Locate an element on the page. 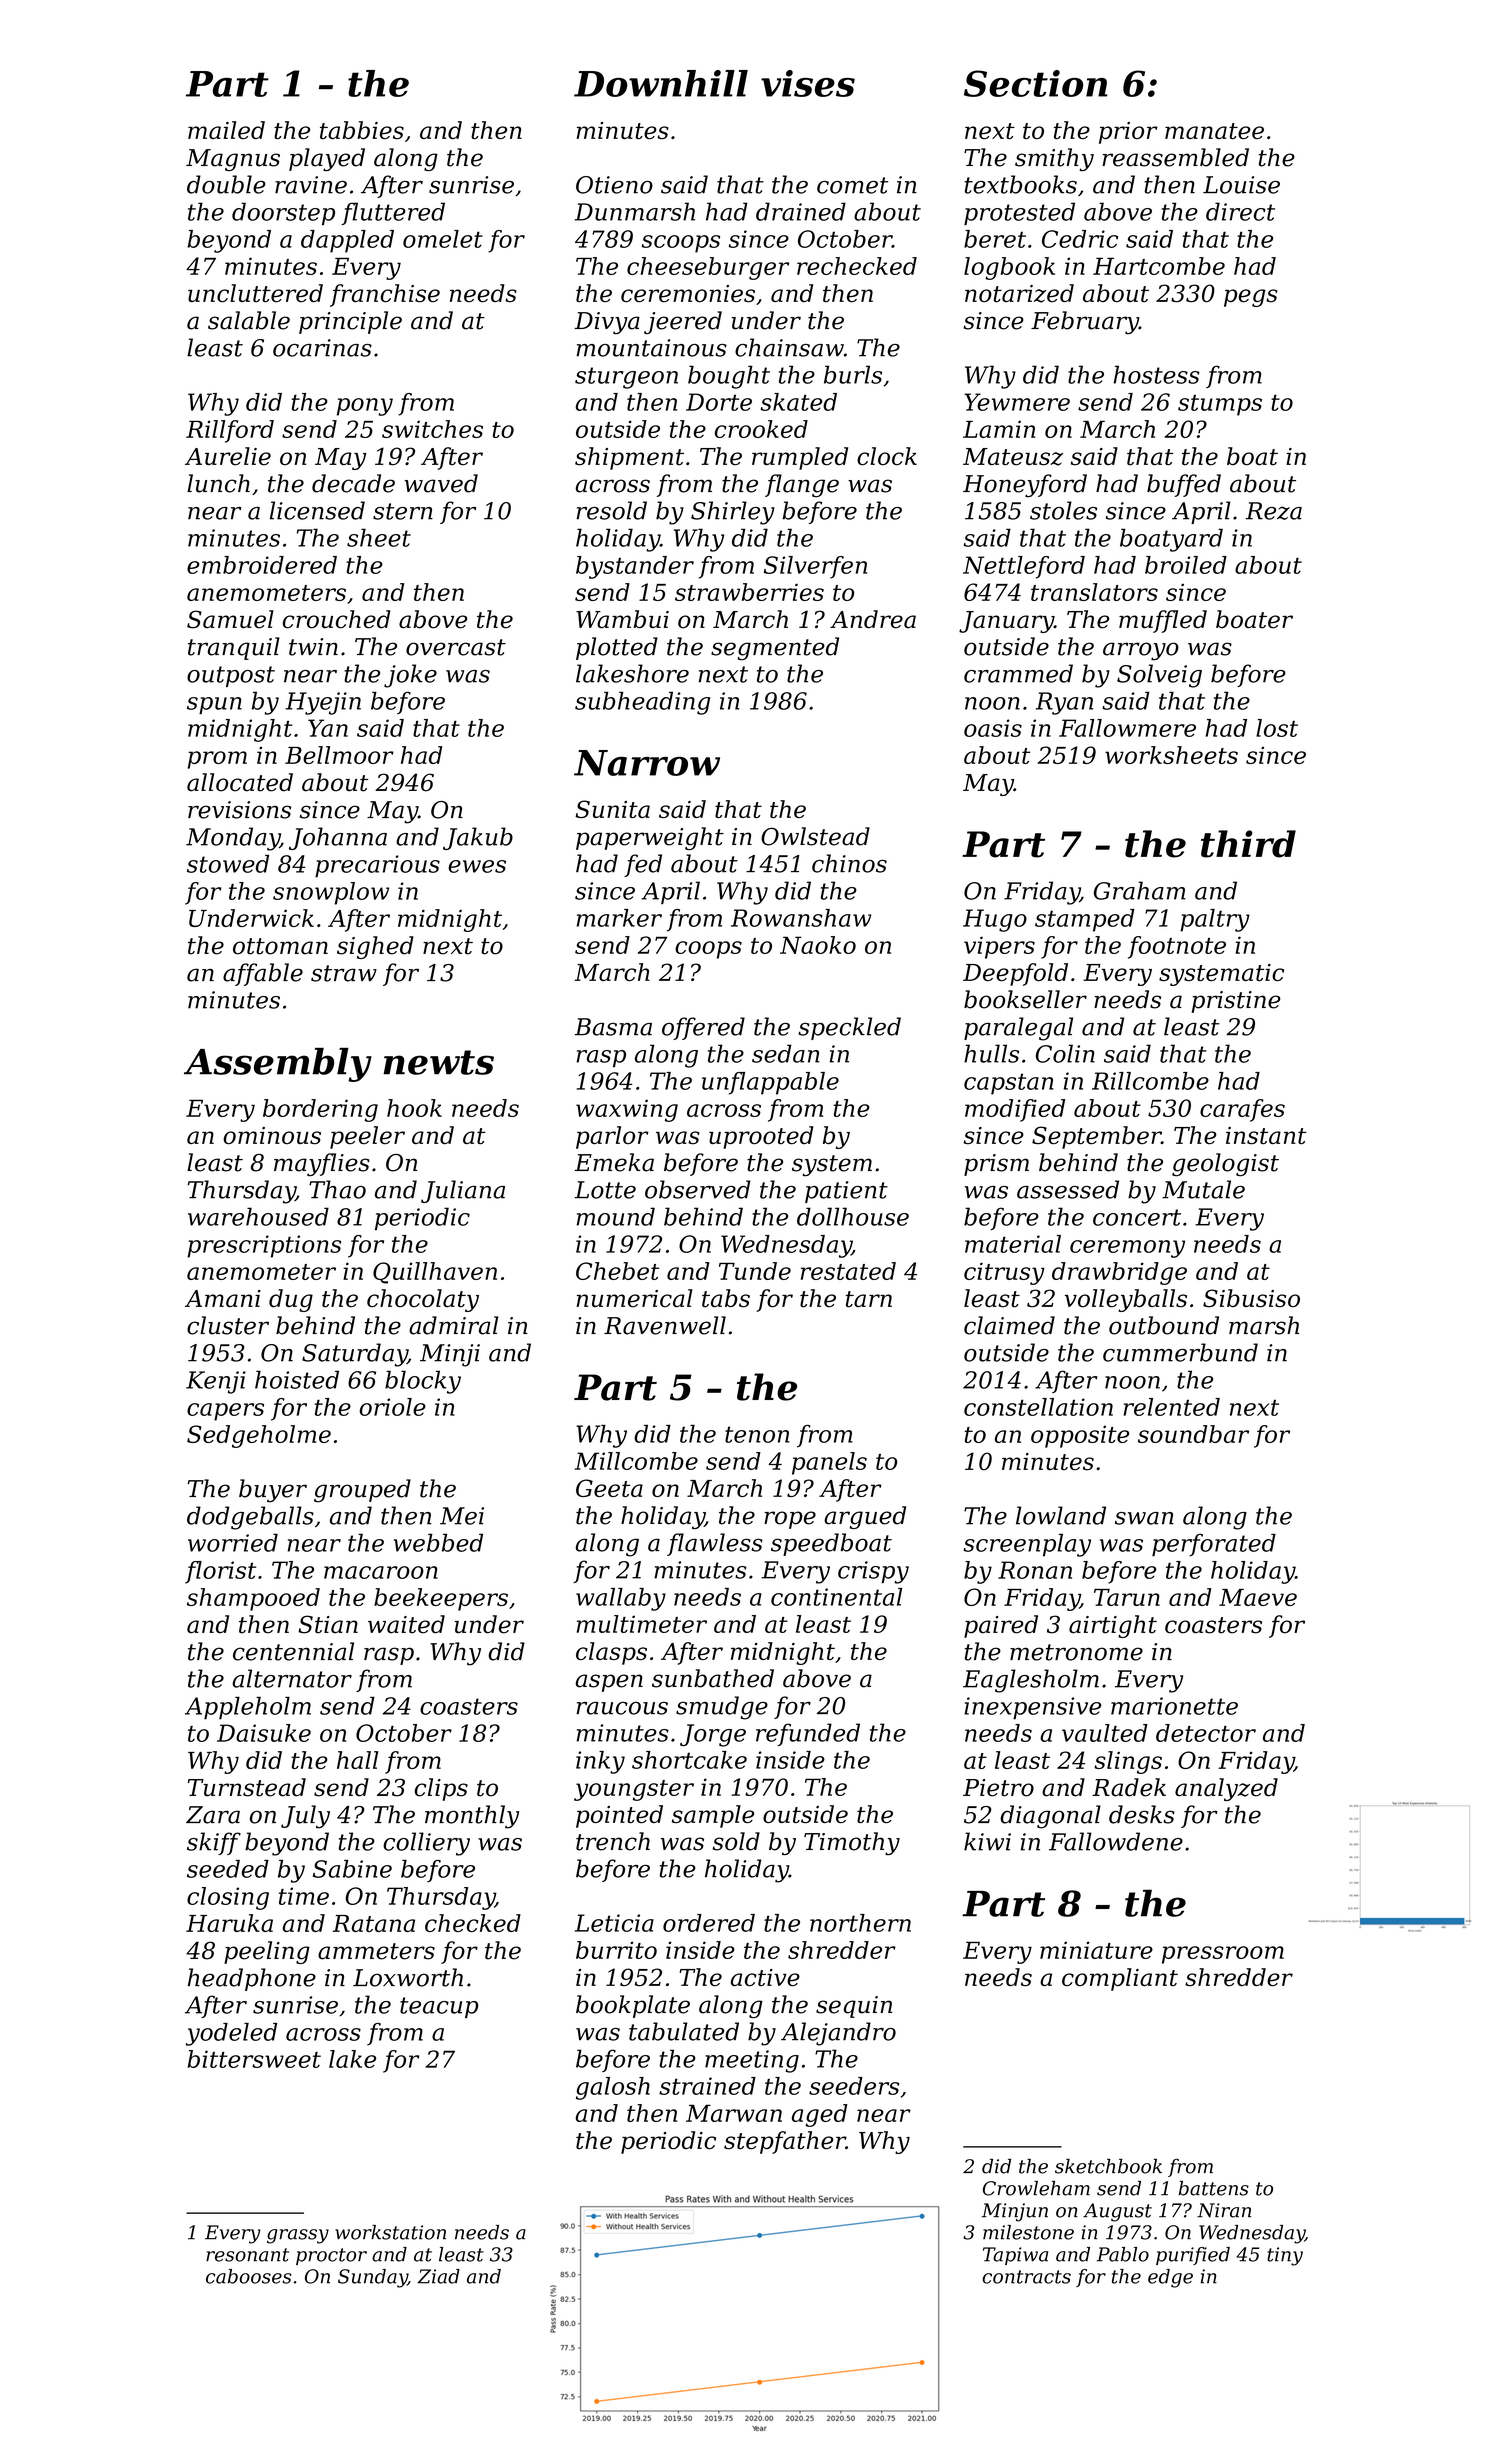  franchise is located at coordinates (385, 295).
